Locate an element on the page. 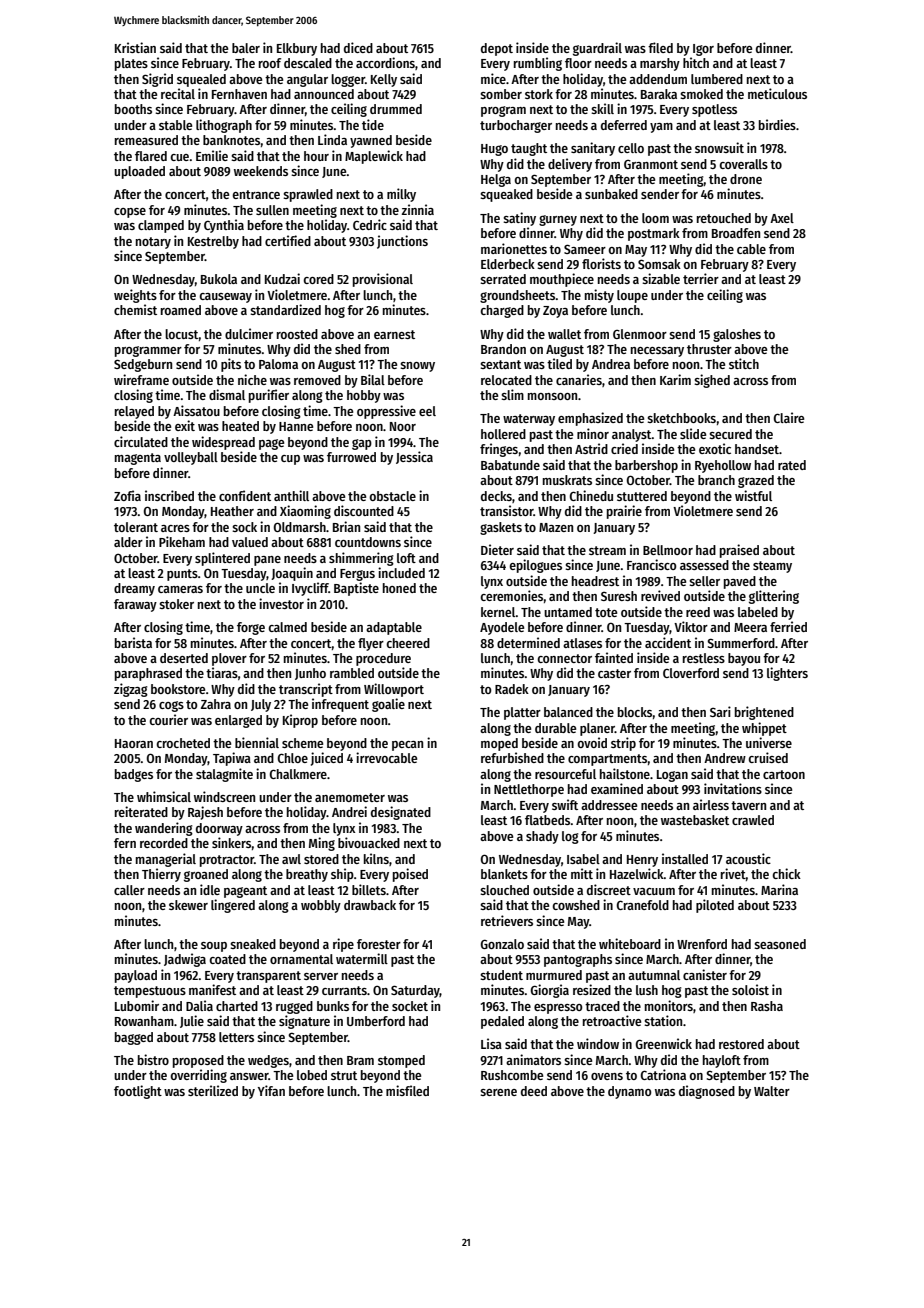 This page has height=1308, width=924. Elkbury is located at coordinates (297, 49).
